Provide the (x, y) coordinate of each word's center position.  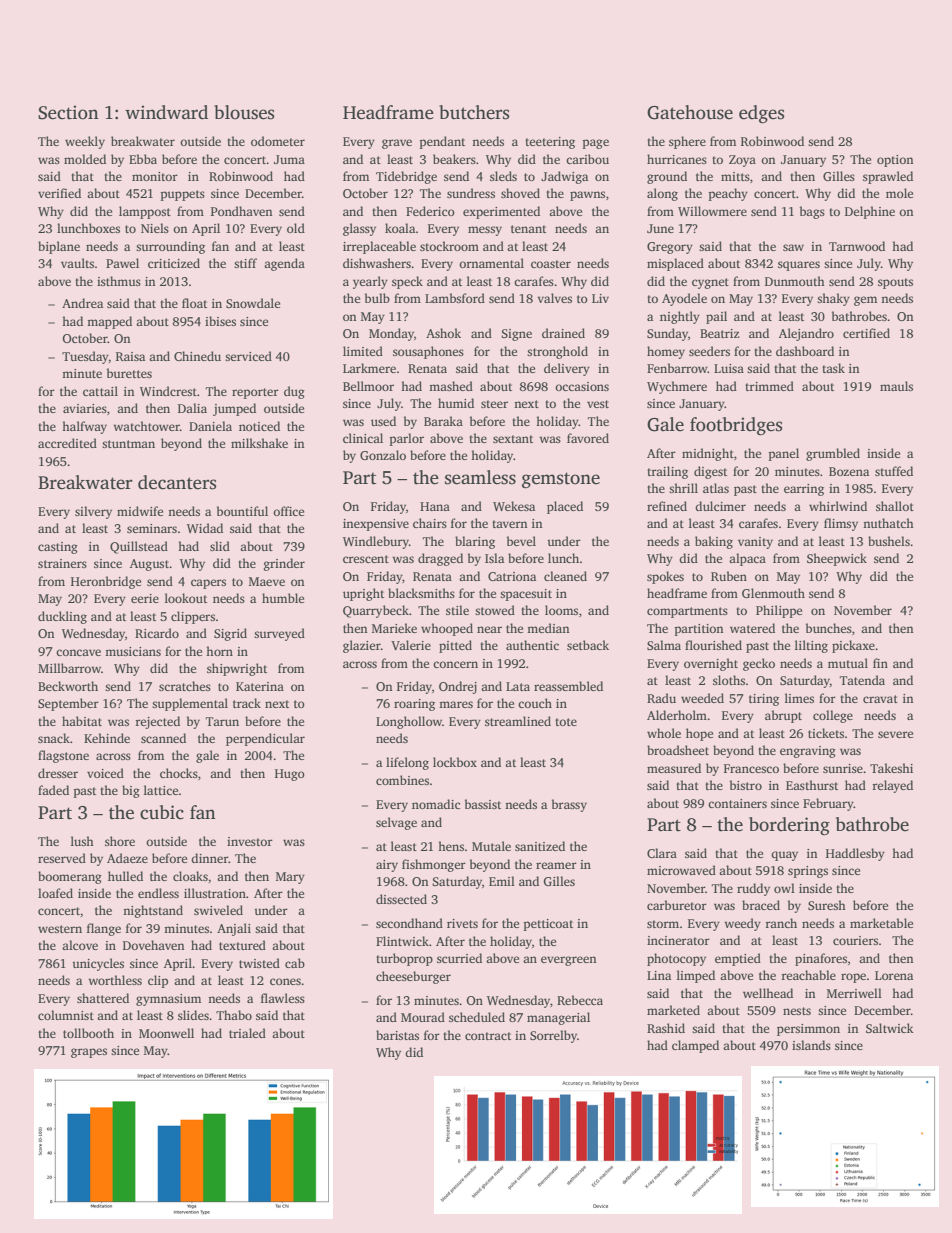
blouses (244, 112)
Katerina (260, 686)
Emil (502, 881)
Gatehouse (690, 112)
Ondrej (458, 687)
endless (158, 893)
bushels (889, 541)
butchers (474, 112)
